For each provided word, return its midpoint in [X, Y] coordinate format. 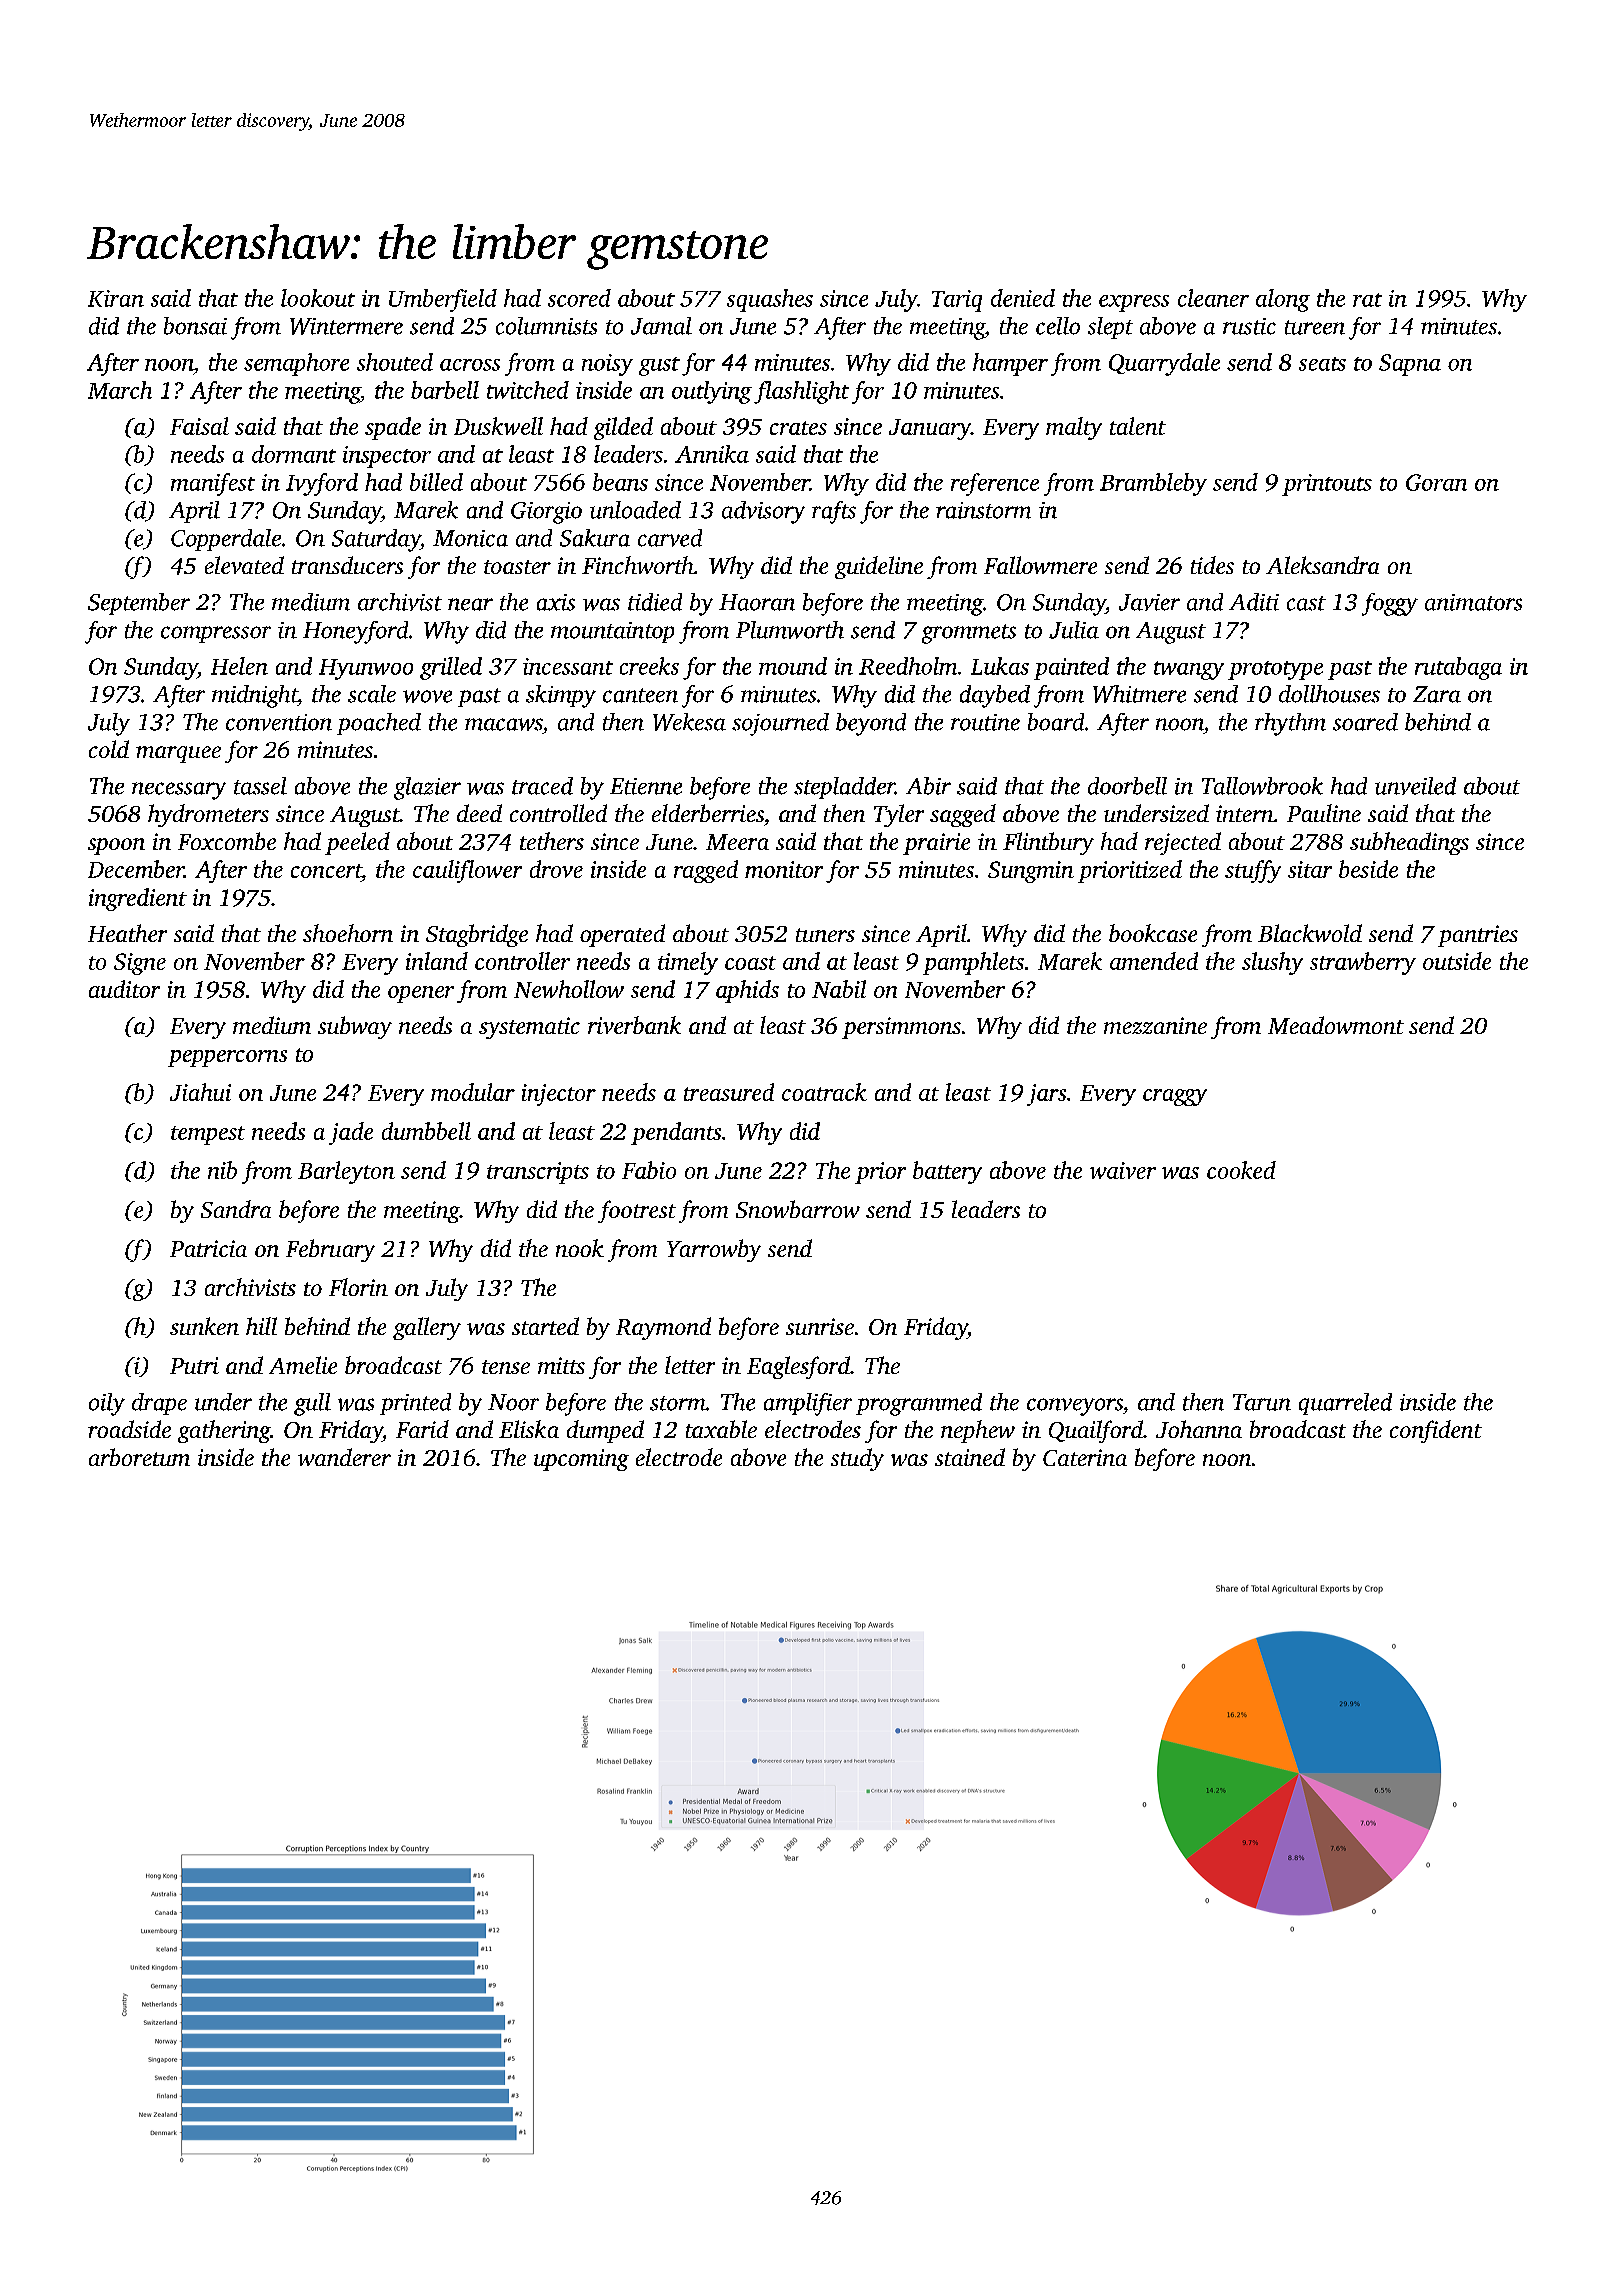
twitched [528, 390]
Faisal [199, 426]
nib [222, 1170]
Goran [1436, 482]
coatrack [824, 1092]
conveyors [1075, 1407]
